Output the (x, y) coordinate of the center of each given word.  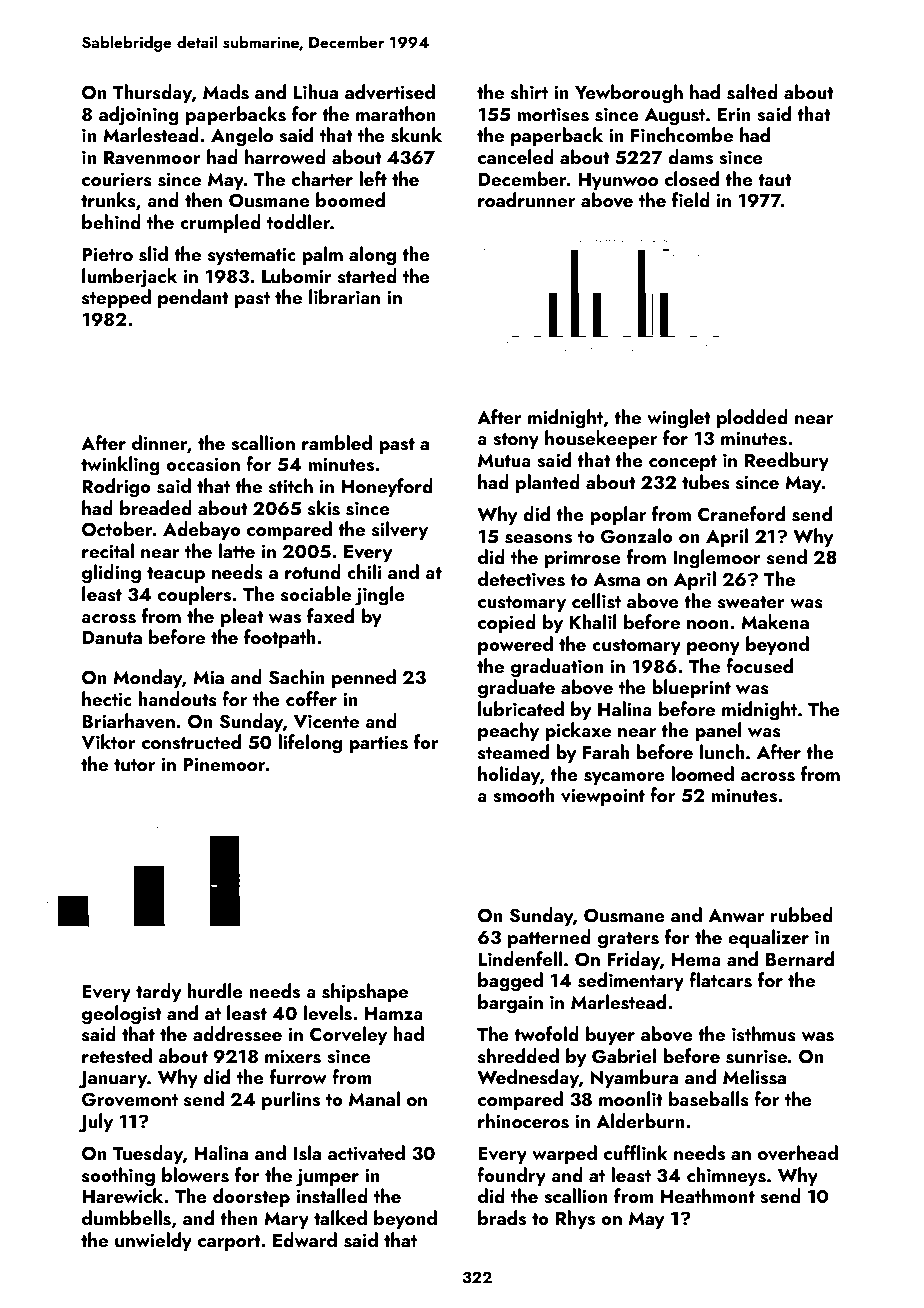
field (691, 199)
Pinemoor (224, 764)
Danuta (112, 637)
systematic (252, 256)
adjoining (139, 116)
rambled (337, 442)
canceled (516, 156)
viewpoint (603, 797)
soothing (118, 1177)
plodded (752, 418)
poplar (618, 515)
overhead (798, 1153)
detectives (521, 579)
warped (564, 1154)
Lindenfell (520, 958)
